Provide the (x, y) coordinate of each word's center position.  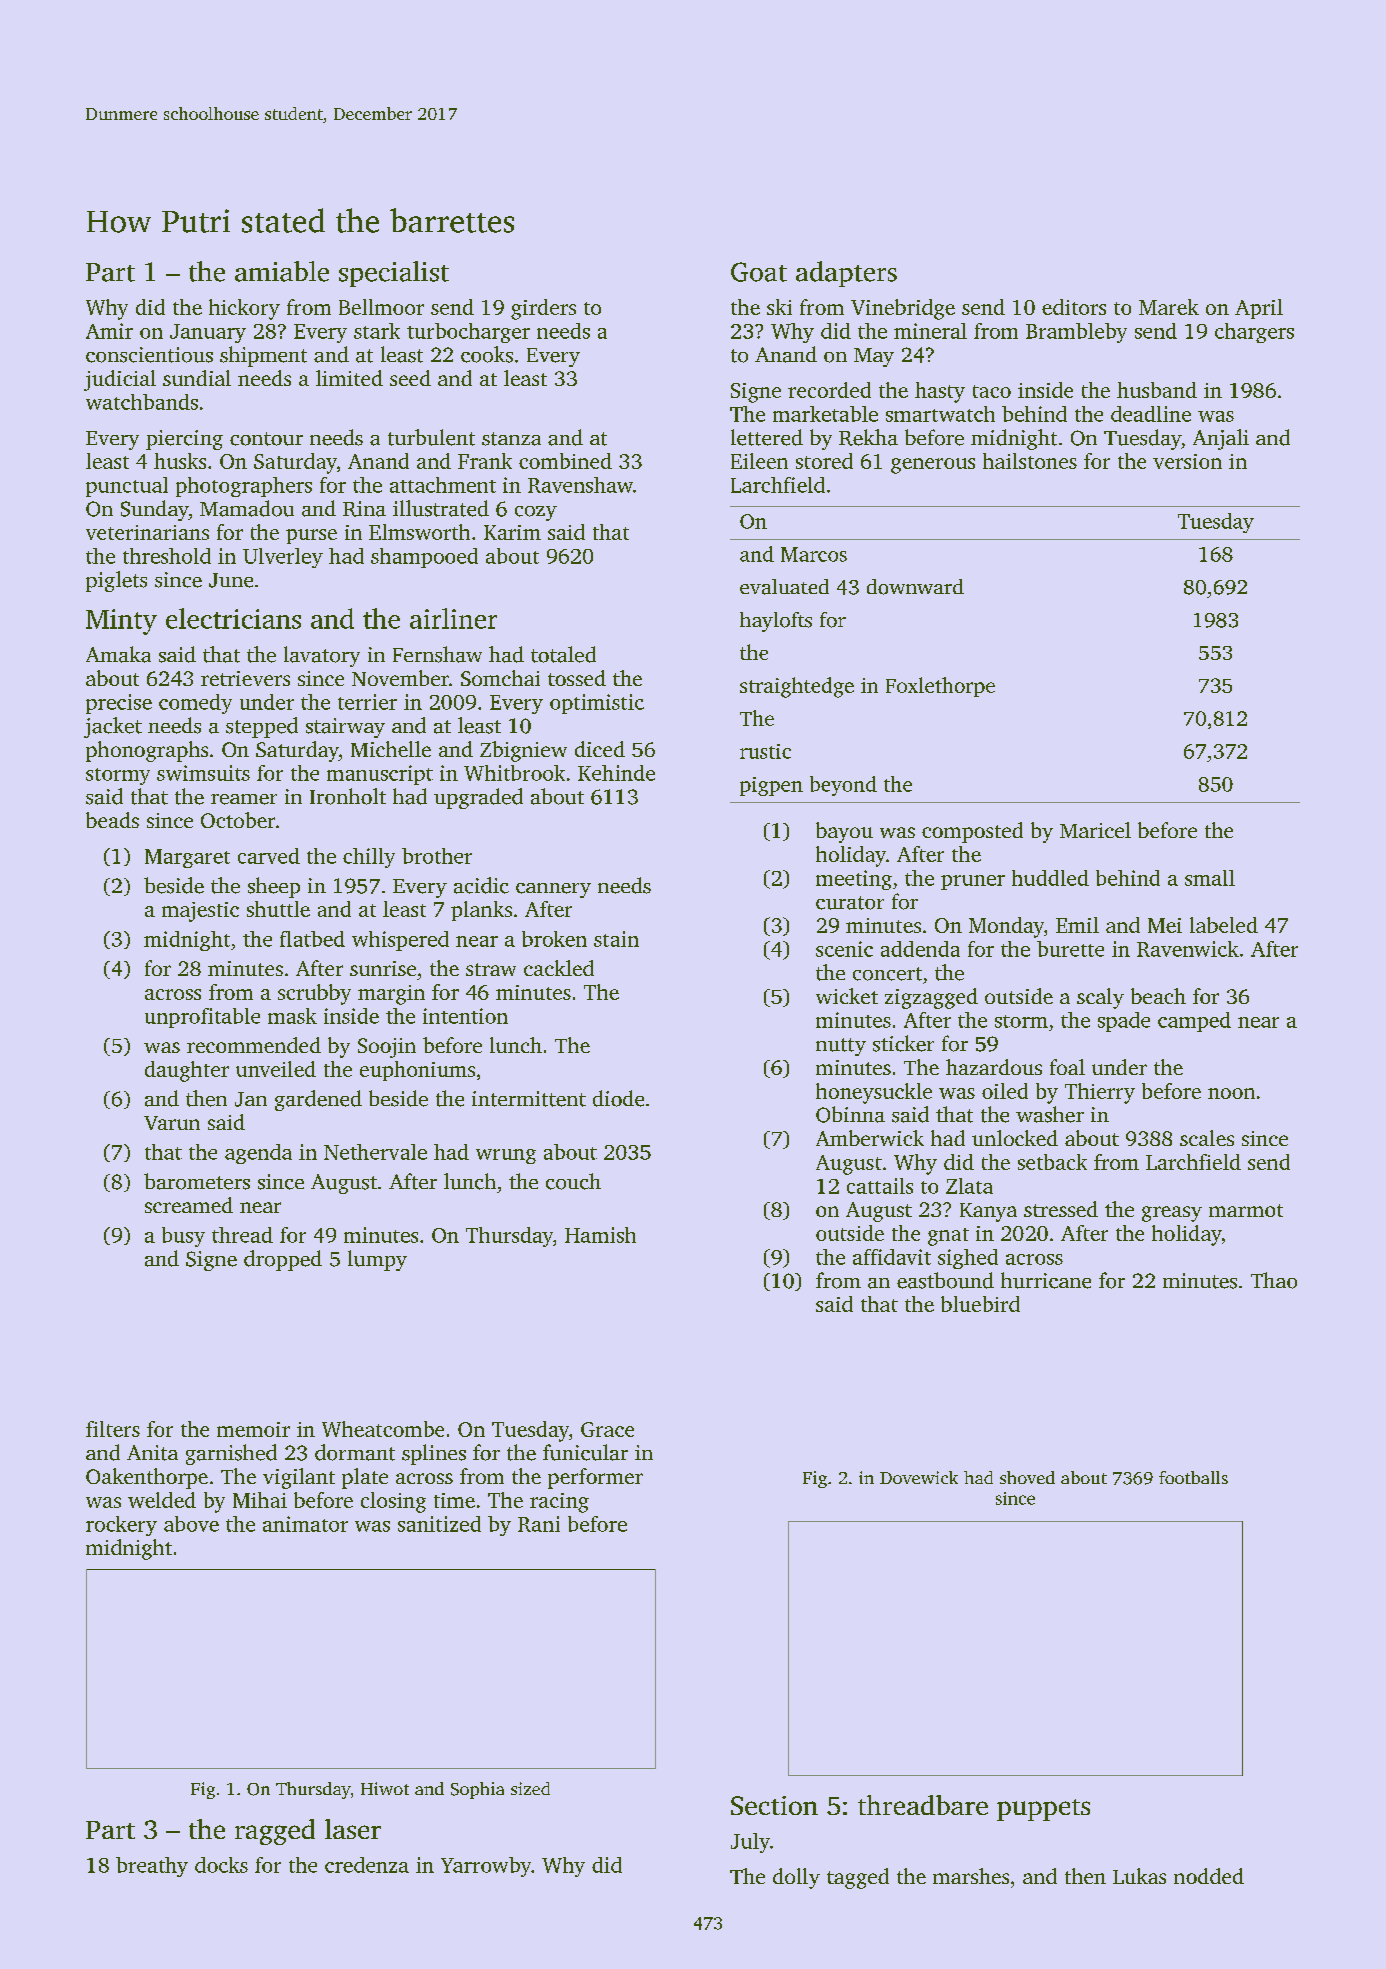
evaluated (784, 587)
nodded (1209, 1876)
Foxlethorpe (940, 687)
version (1187, 461)
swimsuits (203, 773)
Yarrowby (486, 1867)
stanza (511, 439)
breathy (152, 1867)
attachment (443, 485)
